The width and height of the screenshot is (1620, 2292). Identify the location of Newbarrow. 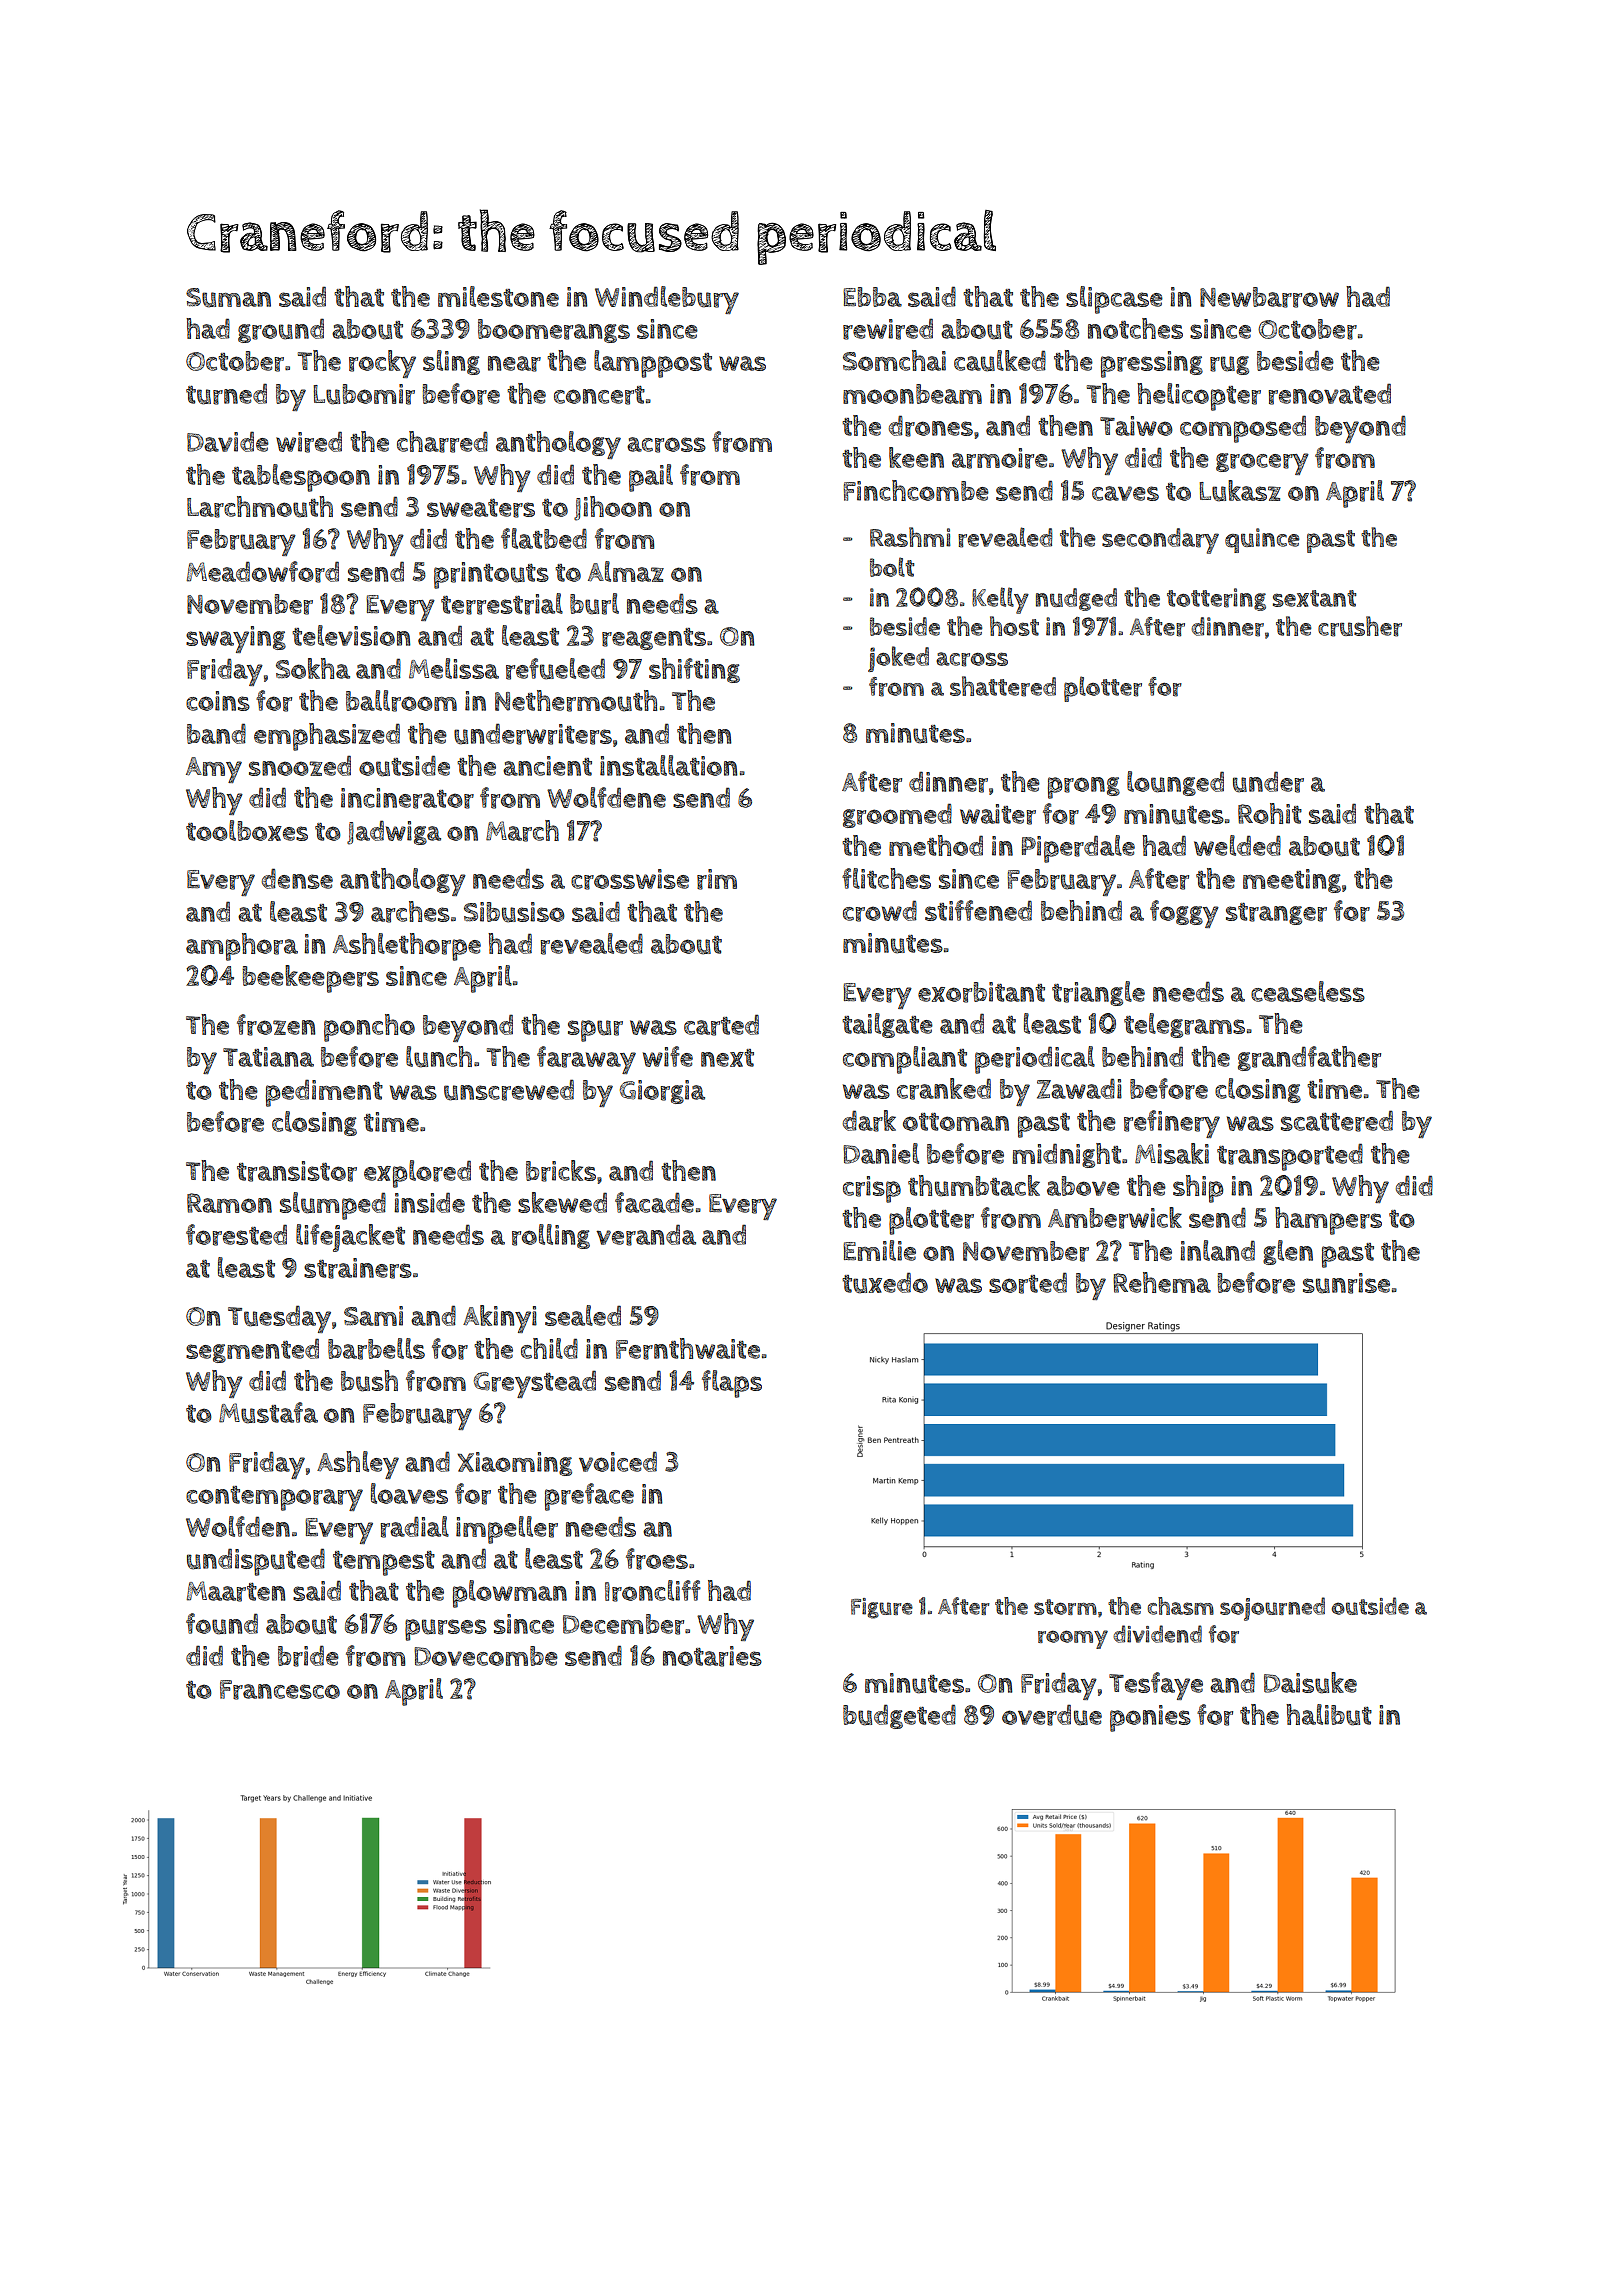
(1269, 297).
